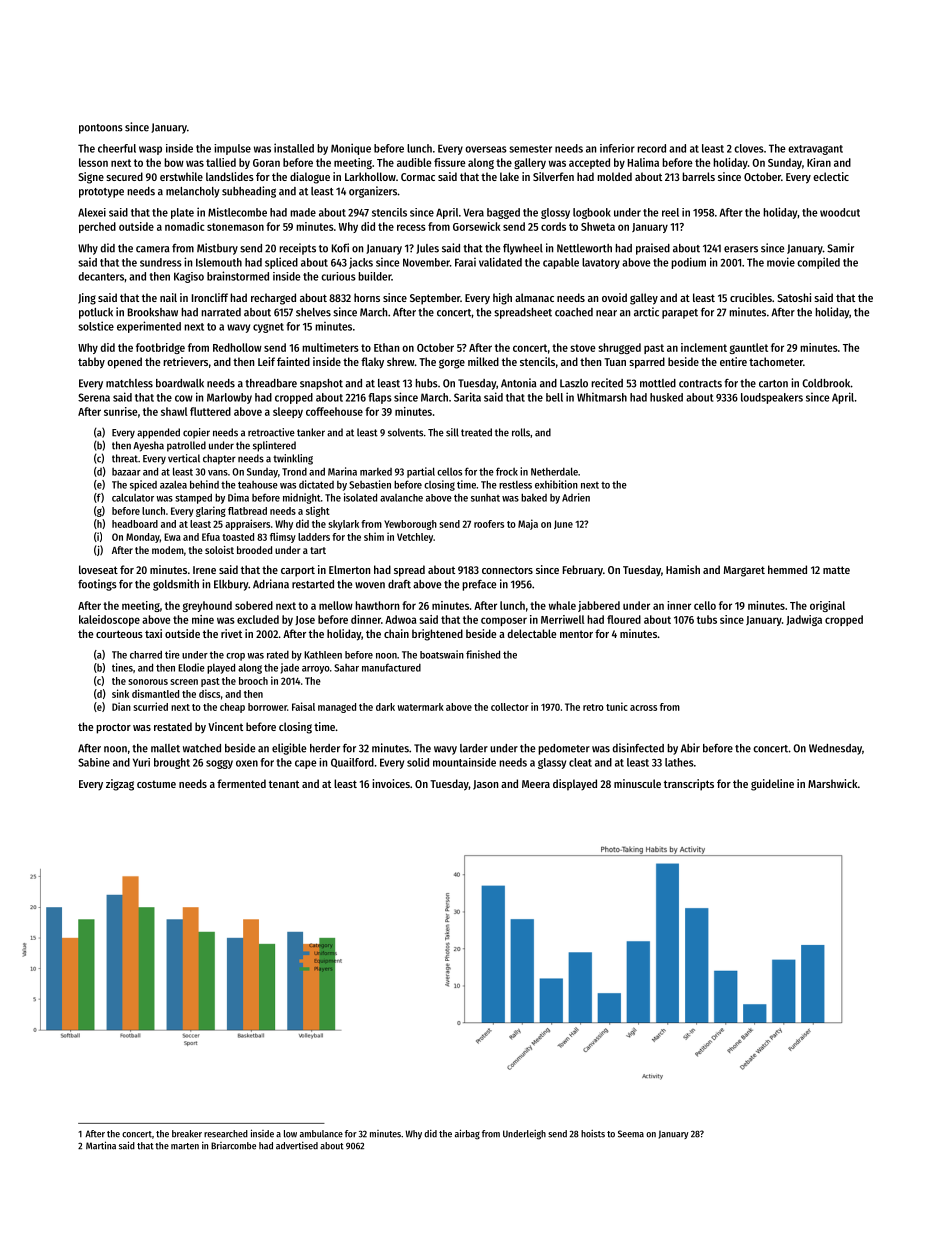  Describe the element at coordinates (247, 763) in the page. I see `oxen` at that location.
